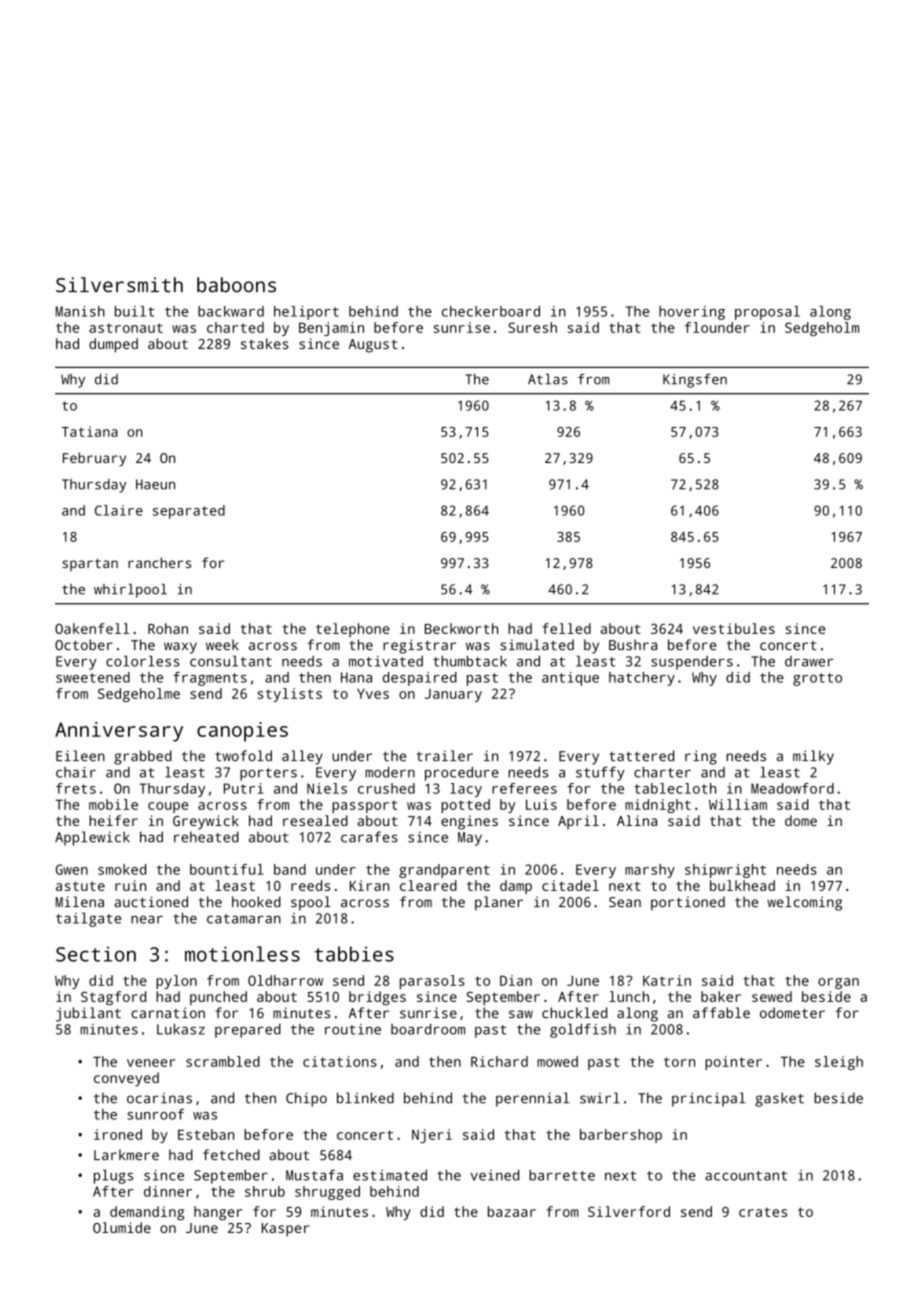 This screenshot has height=1308, width=924. Describe the element at coordinates (113, 345) in the screenshot. I see `dumped` at that location.
